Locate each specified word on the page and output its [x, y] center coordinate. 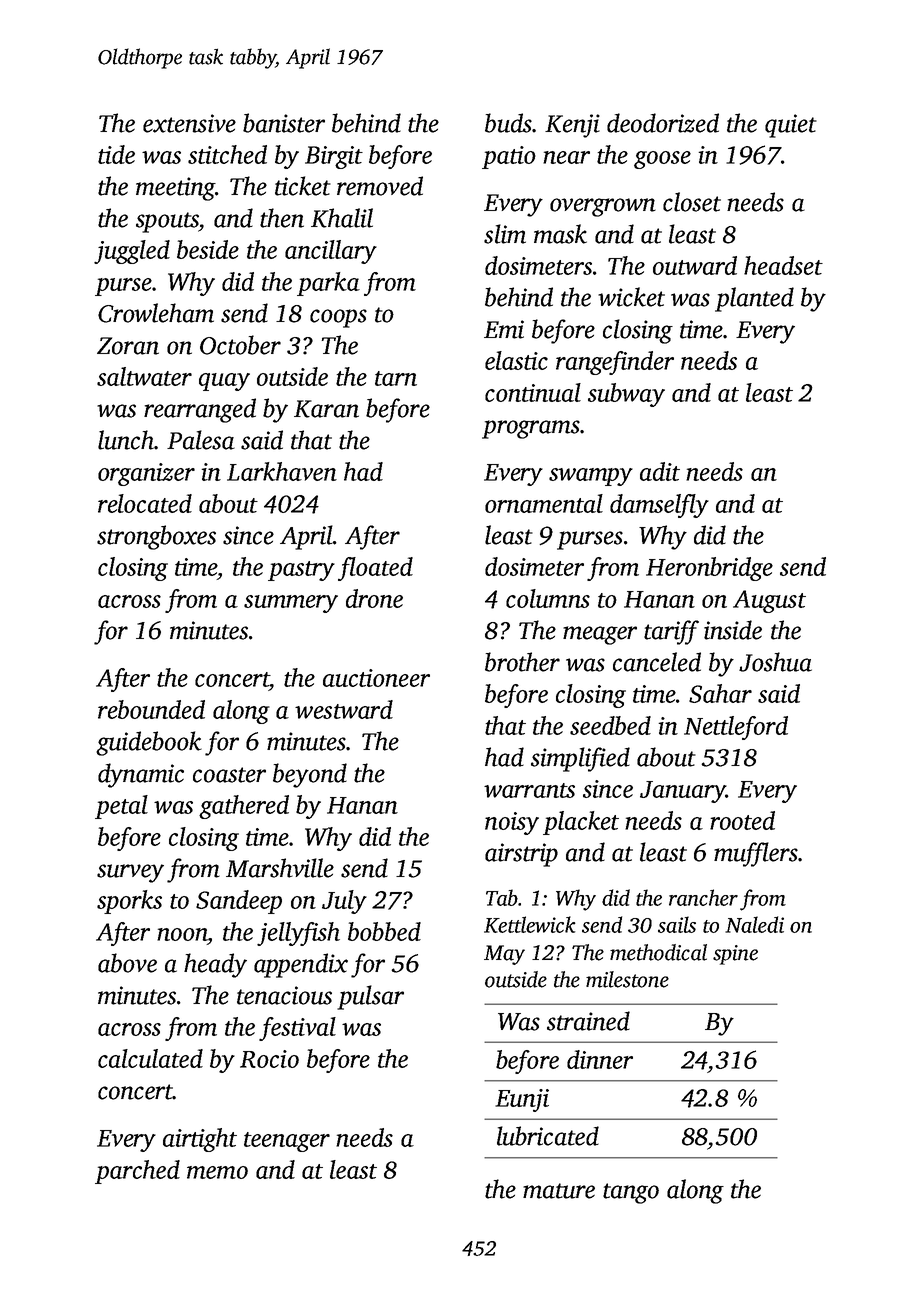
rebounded [151, 709]
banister [284, 123]
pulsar [370, 997]
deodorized [663, 123]
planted [754, 299]
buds [508, 123]
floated [375, 569]
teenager [287, 1142]
